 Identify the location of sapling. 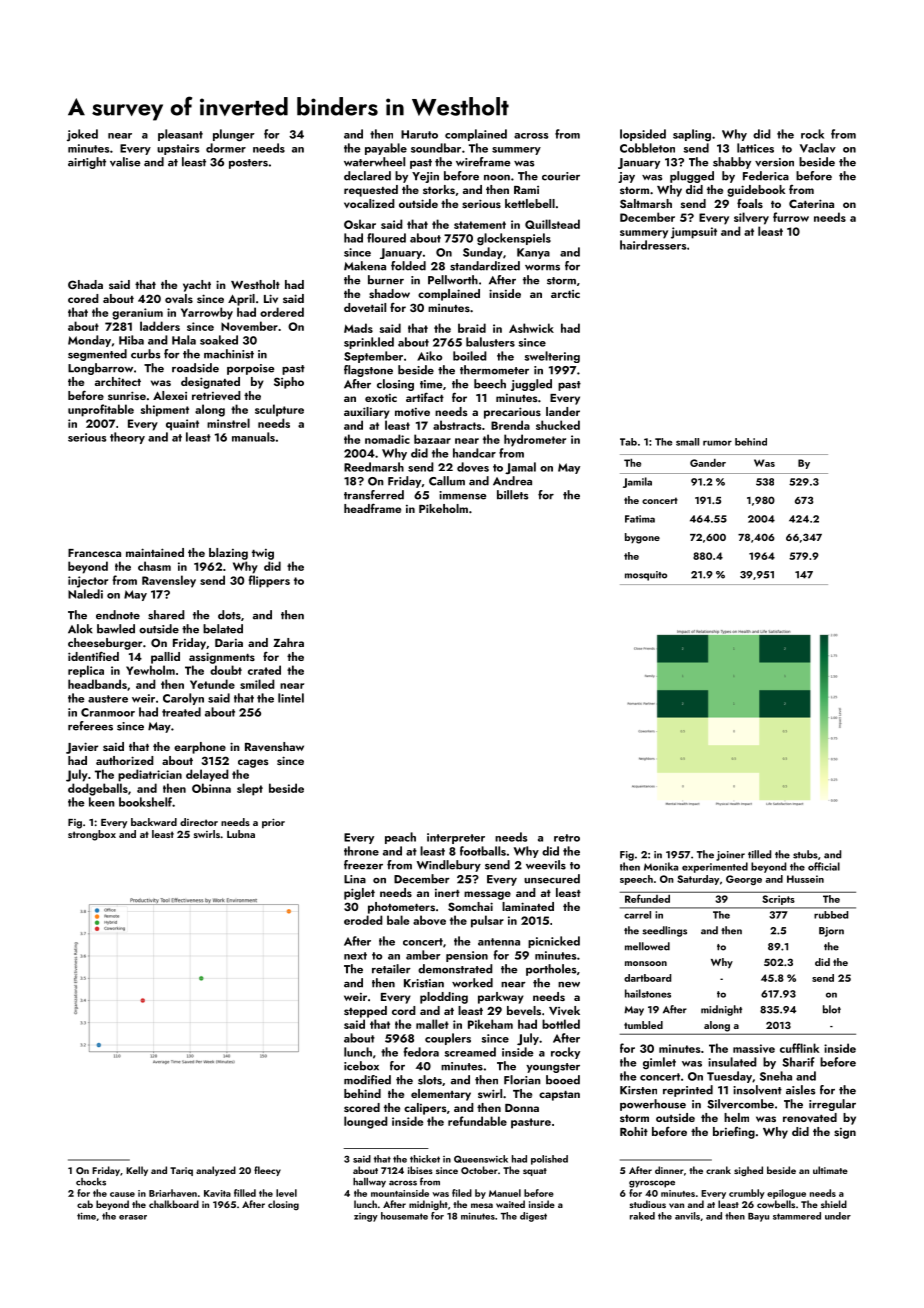
(692, 135).
